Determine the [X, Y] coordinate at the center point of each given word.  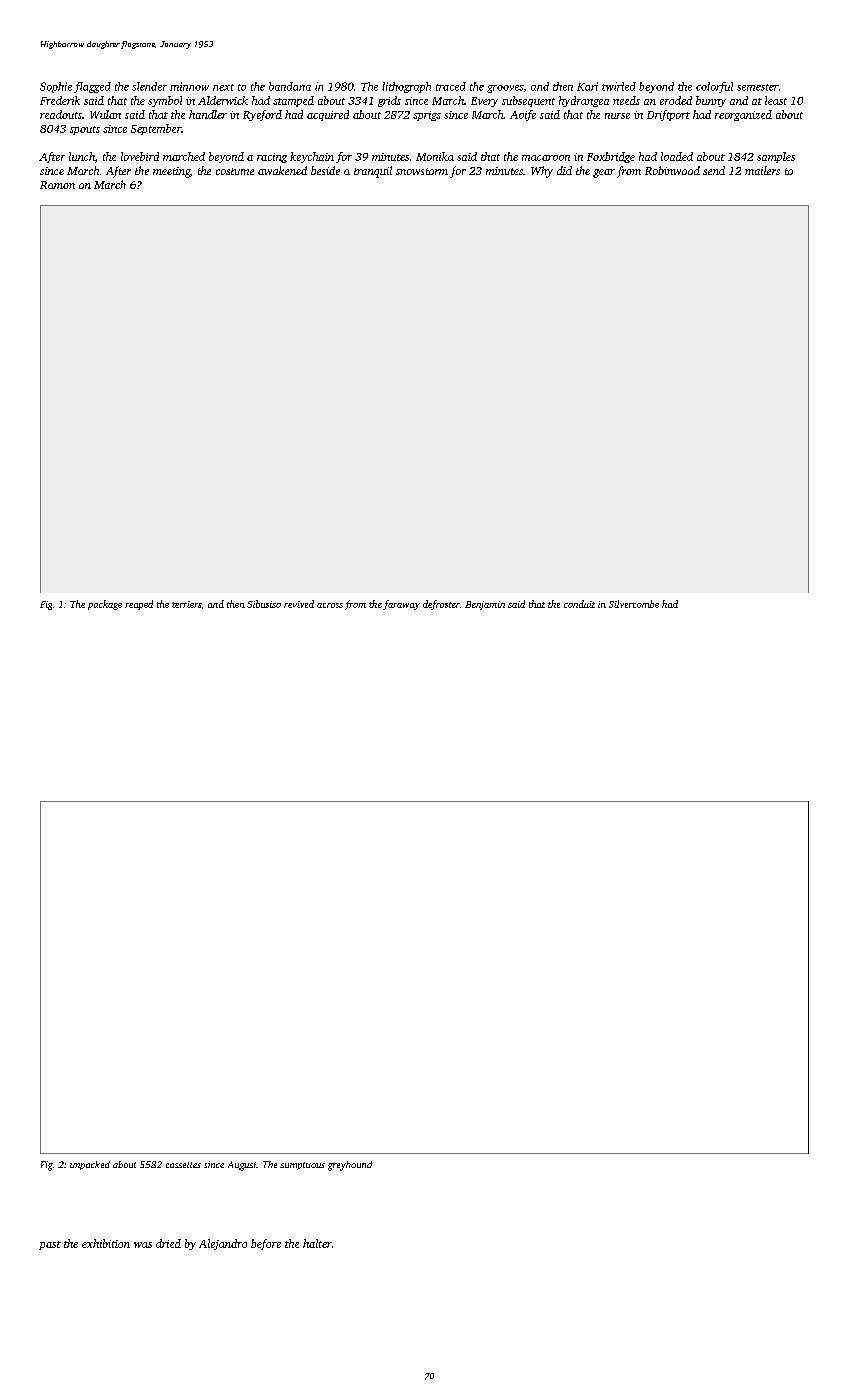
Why [542, 172]
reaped [139, 605]
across [330, 605]
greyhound [350, 1166]
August [242, 1166]
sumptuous [302, 1166]
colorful [714, 87]
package [105, 605]
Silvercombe [634, 604]
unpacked [90, 1165]
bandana [290, 86]
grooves [505, 89]
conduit [579, 604]
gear [604, 173]
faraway [401, 605]
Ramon [57, 185]
